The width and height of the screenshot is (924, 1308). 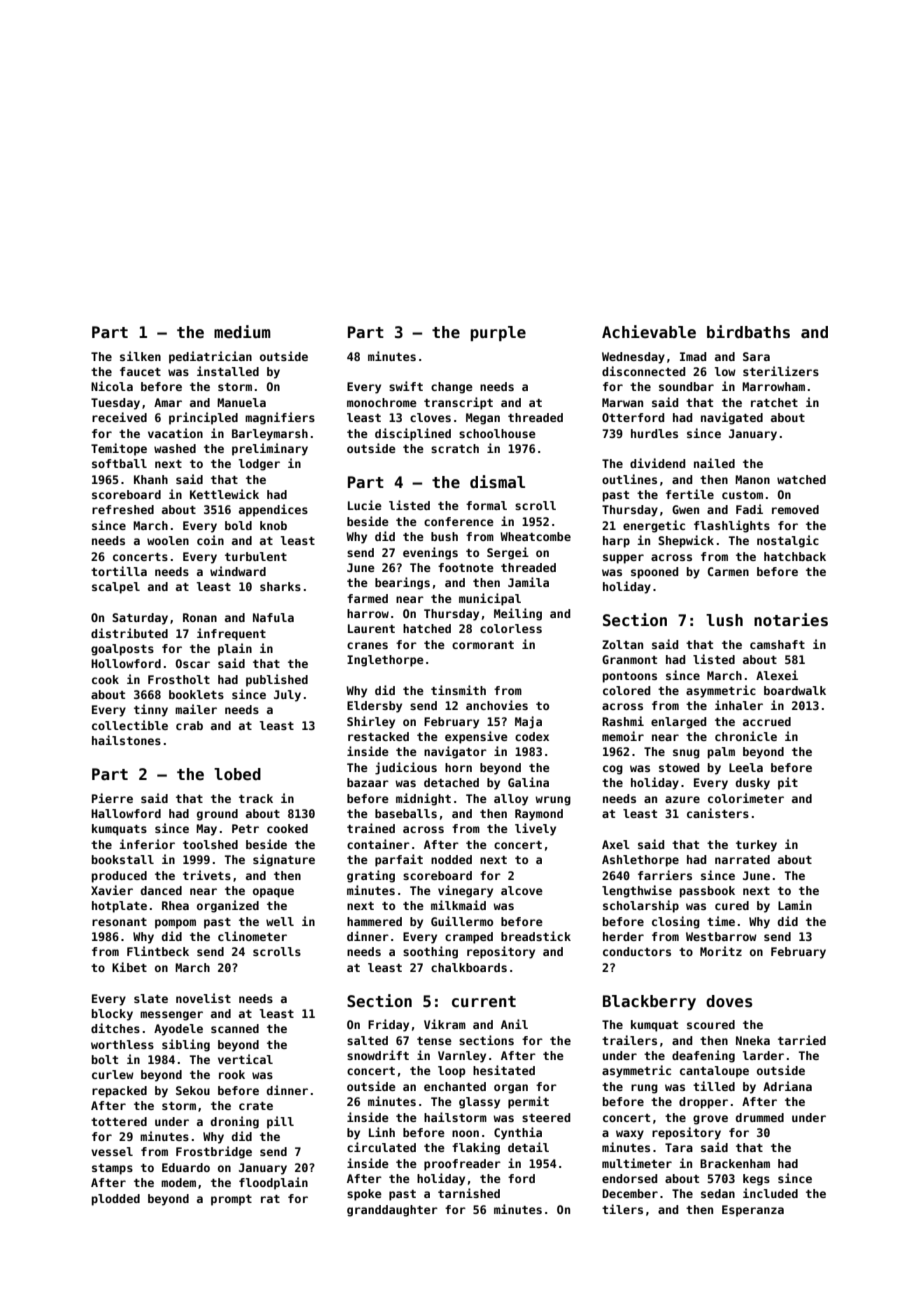 I want to click on granddaughter, so click(x=392, y=1211).
